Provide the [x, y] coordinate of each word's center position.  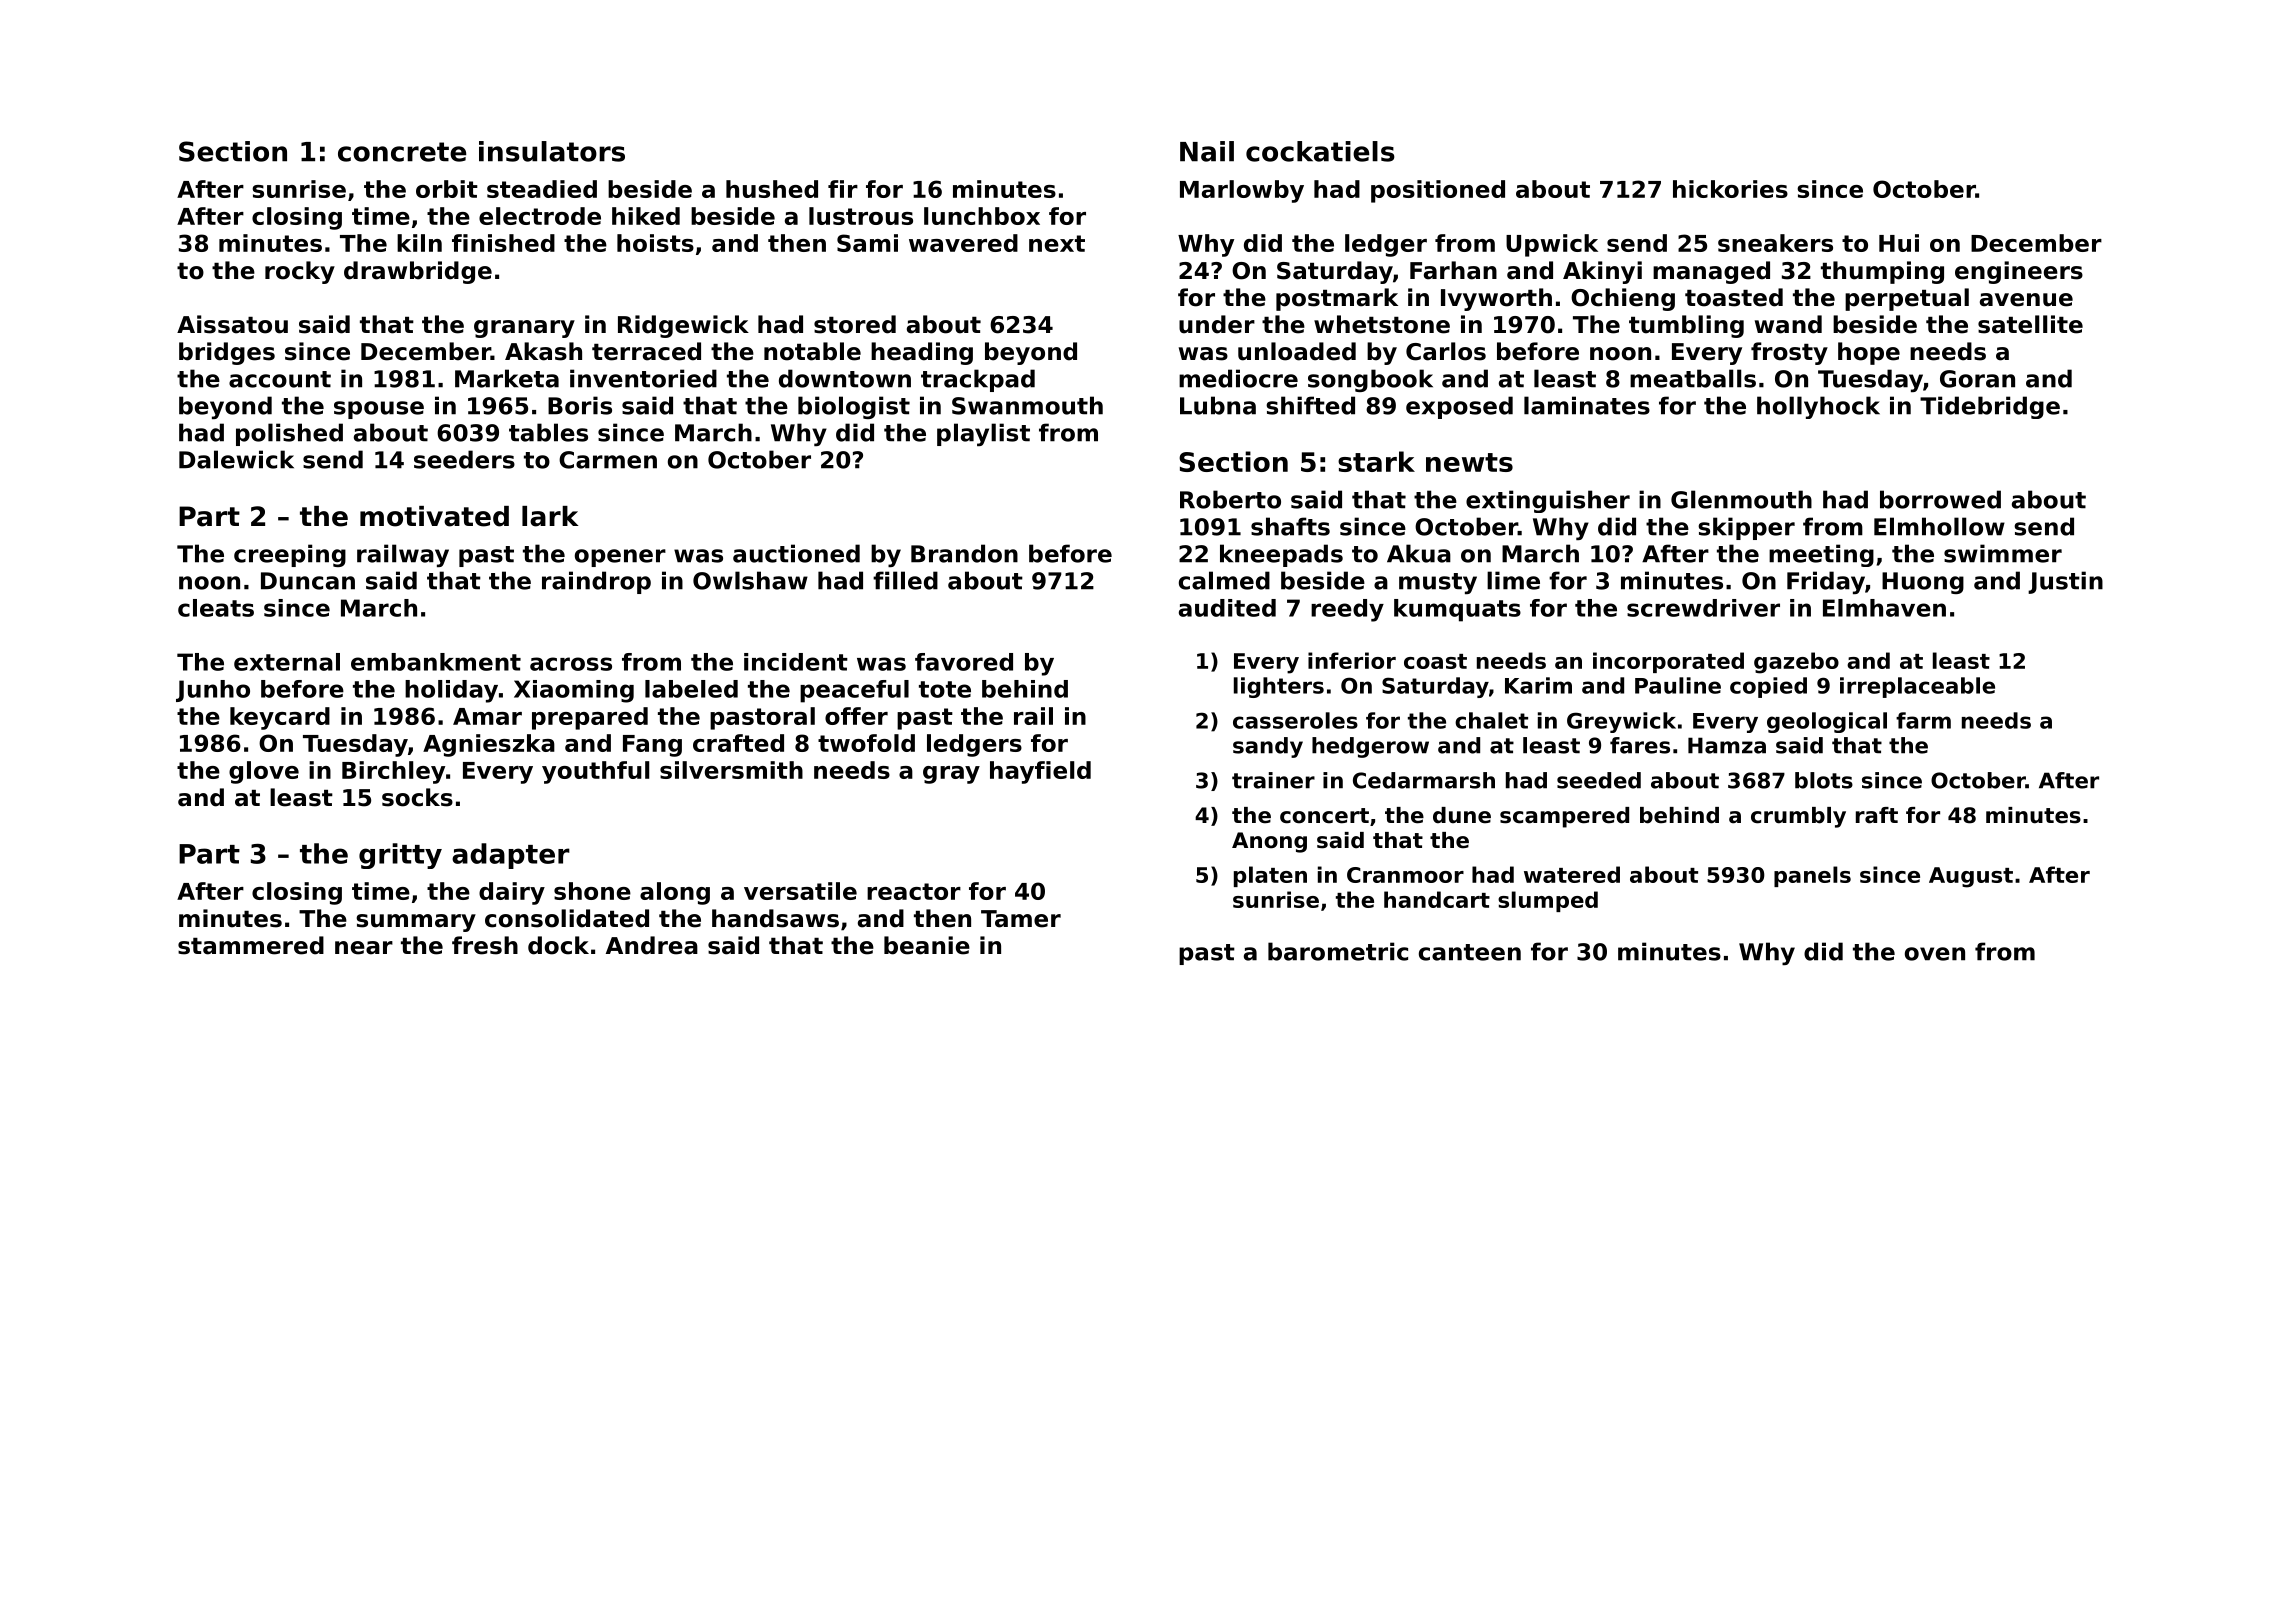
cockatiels [1320, 151]
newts [1469, 462]
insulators [552, 151]
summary [416, 923]
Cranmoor [1405, 875]
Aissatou [232, 324]
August [1971, 877]
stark [1376, 461]
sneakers [1775, 243]
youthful [595, 772]
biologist [854, 407]
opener [620, 558]
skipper [1746, 528]
